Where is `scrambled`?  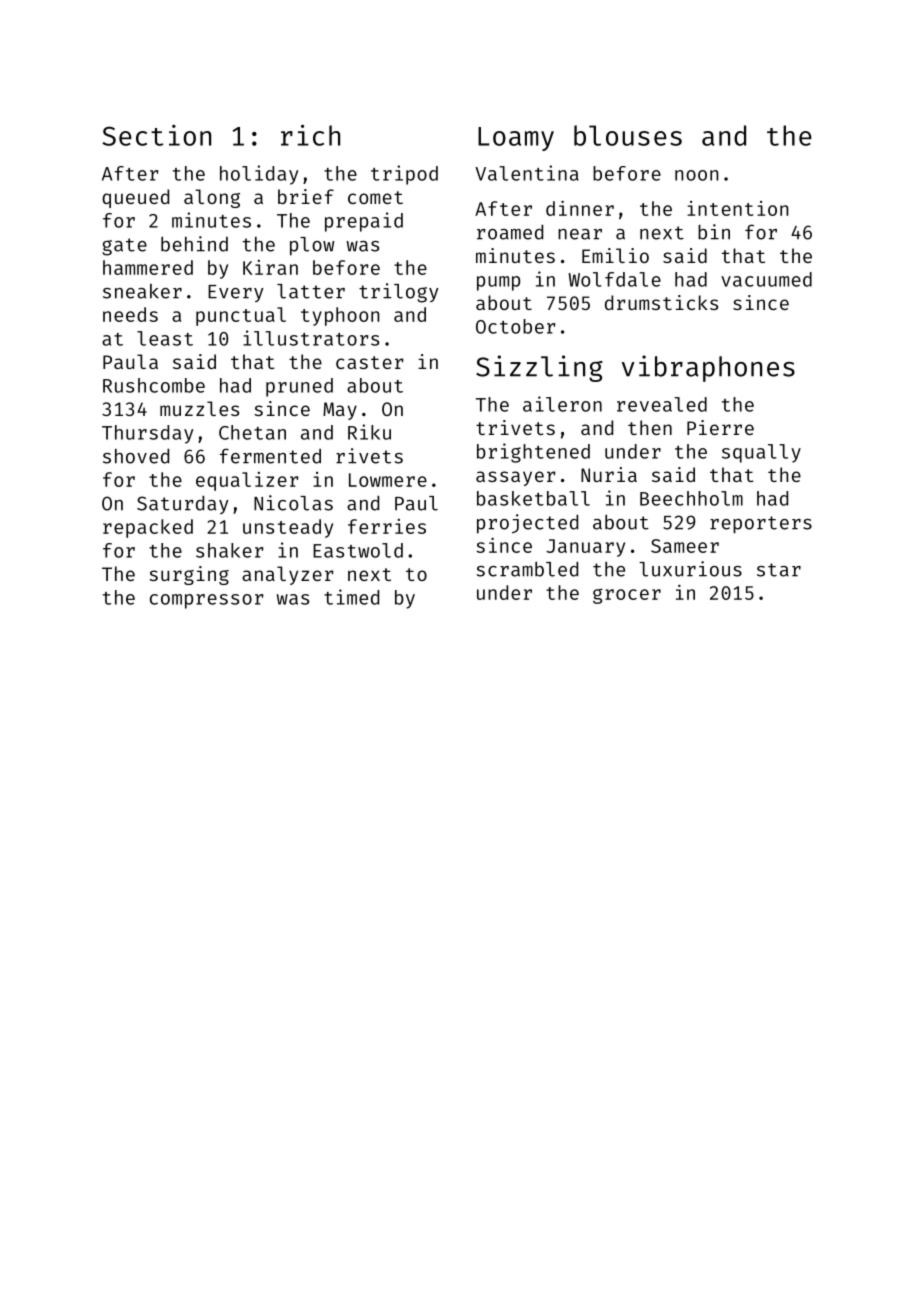
scrambled is located at coordinates (527, 569).
